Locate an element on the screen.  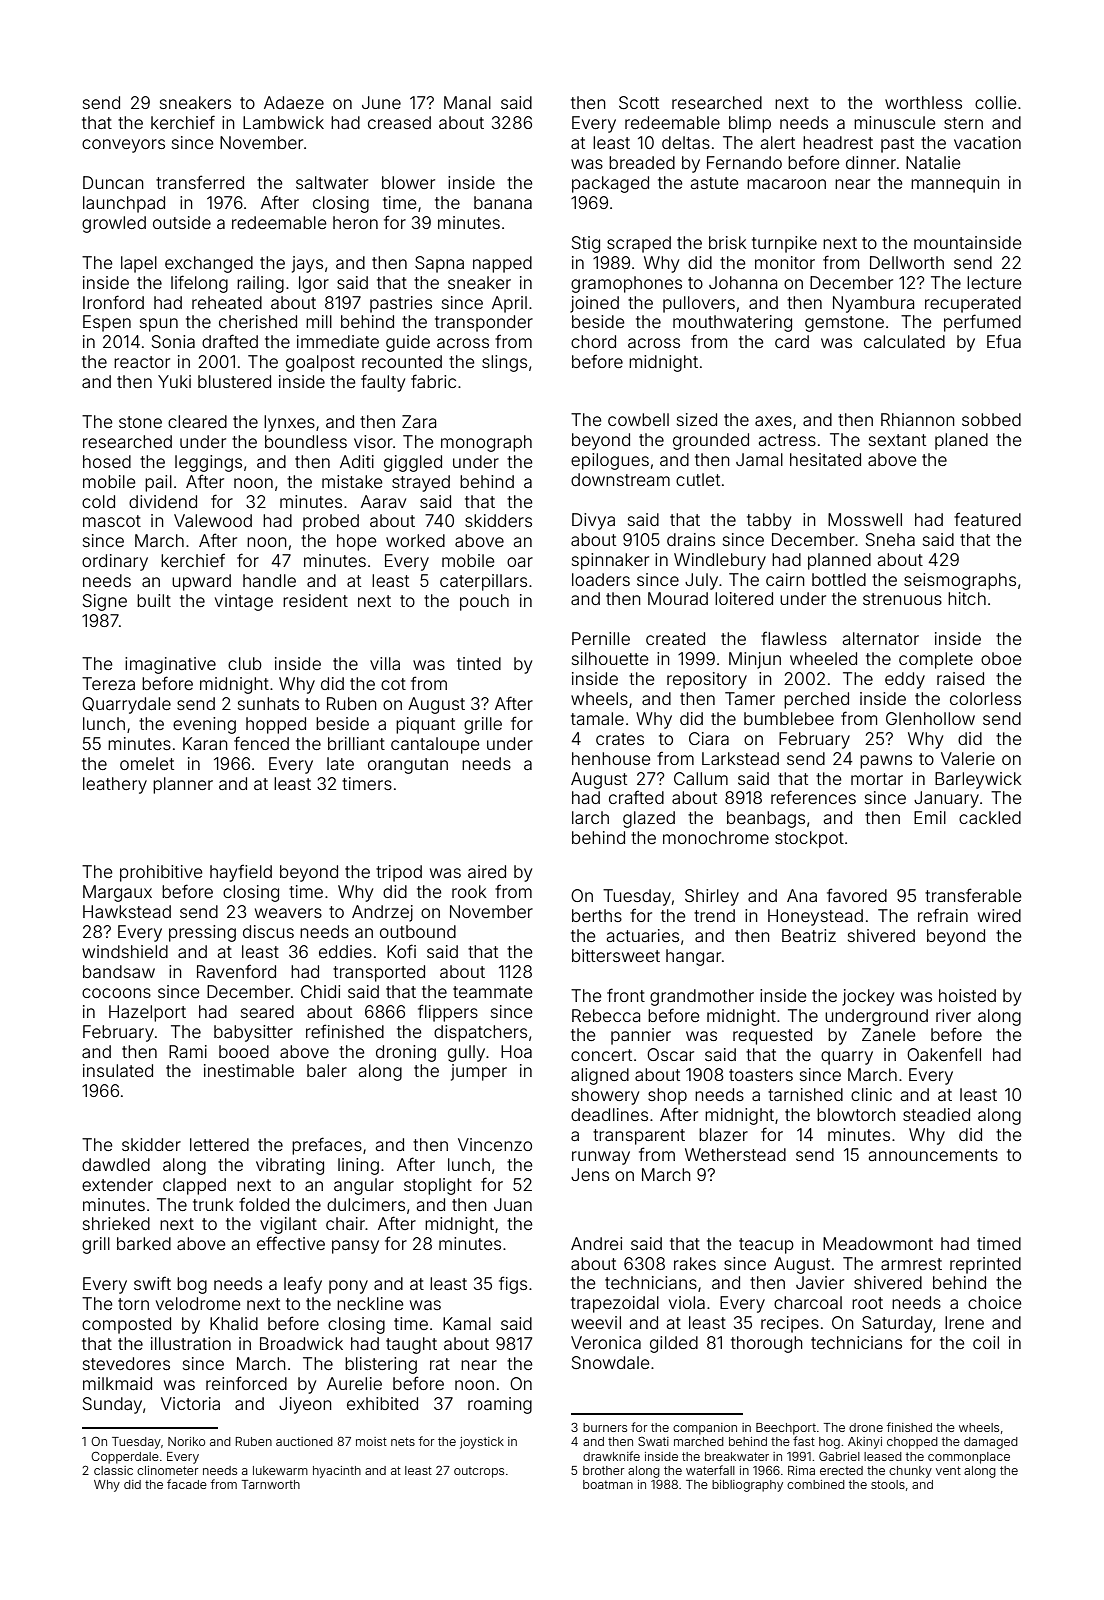
Manal is located at coordinates (467, 102).
